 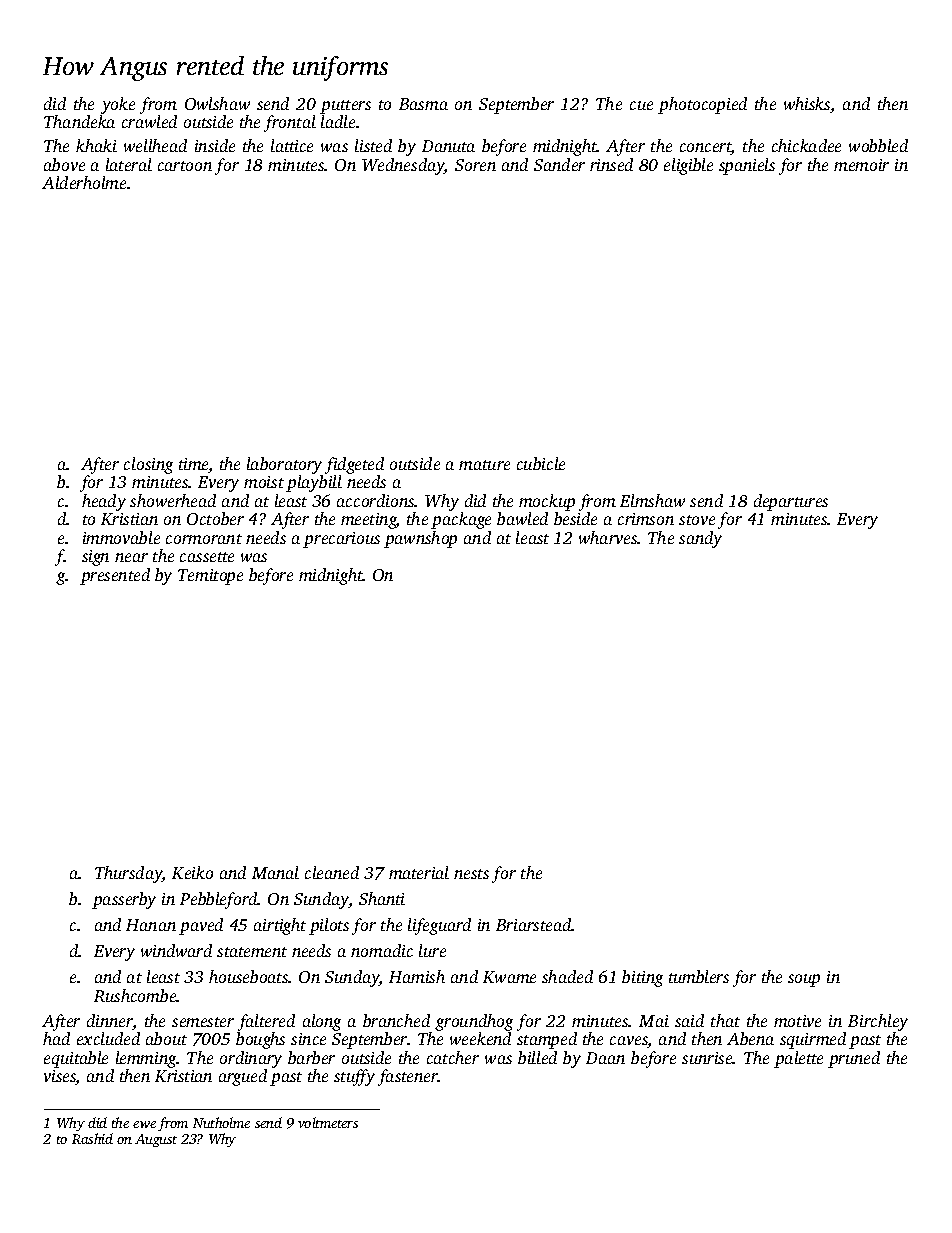 What do you see at coordinates (76, 1059) in the document?
I see `equitable` at bounding box center [76, 1059].
